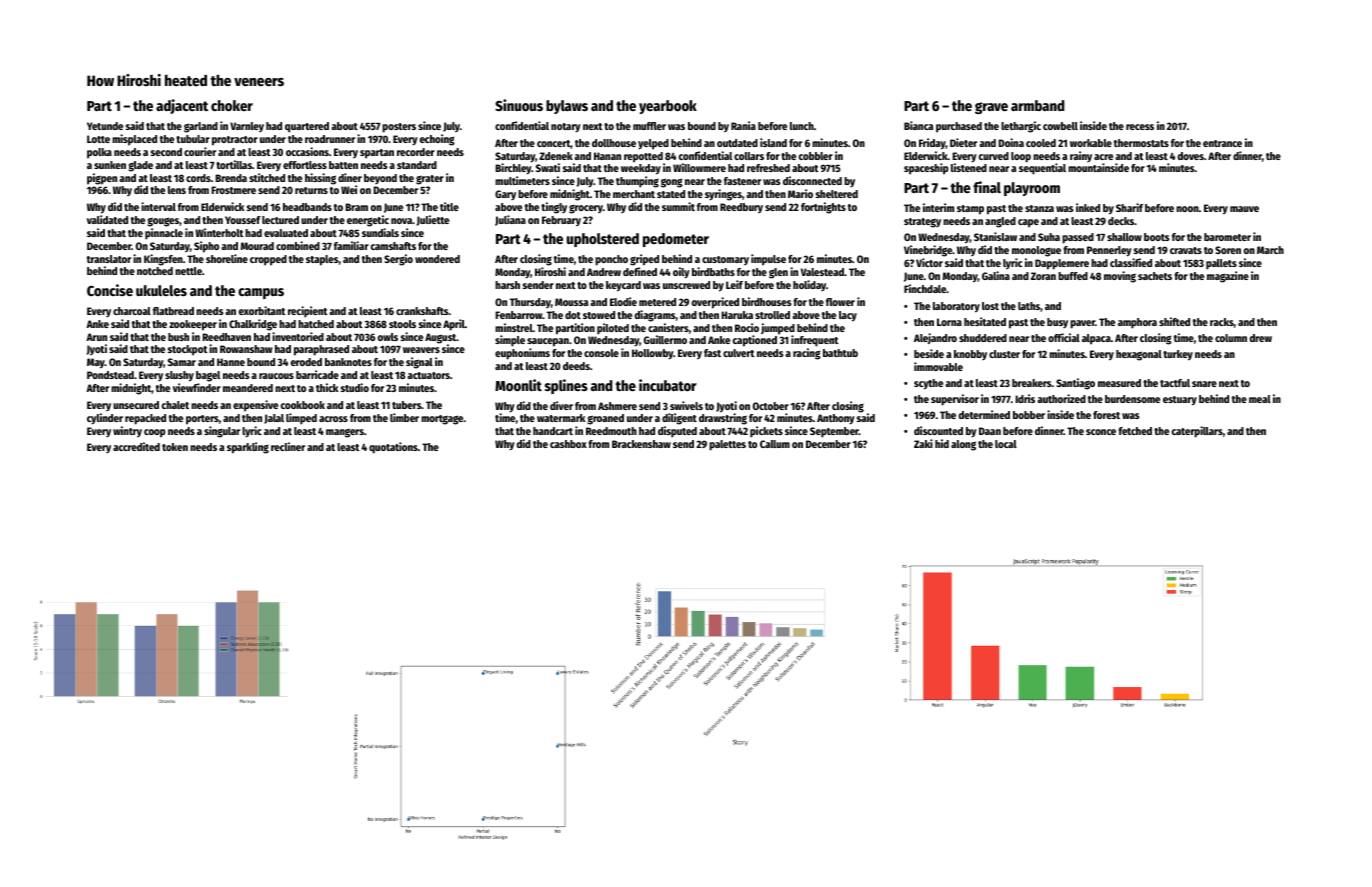  I want to click on Sipho, so click(206, 247).
